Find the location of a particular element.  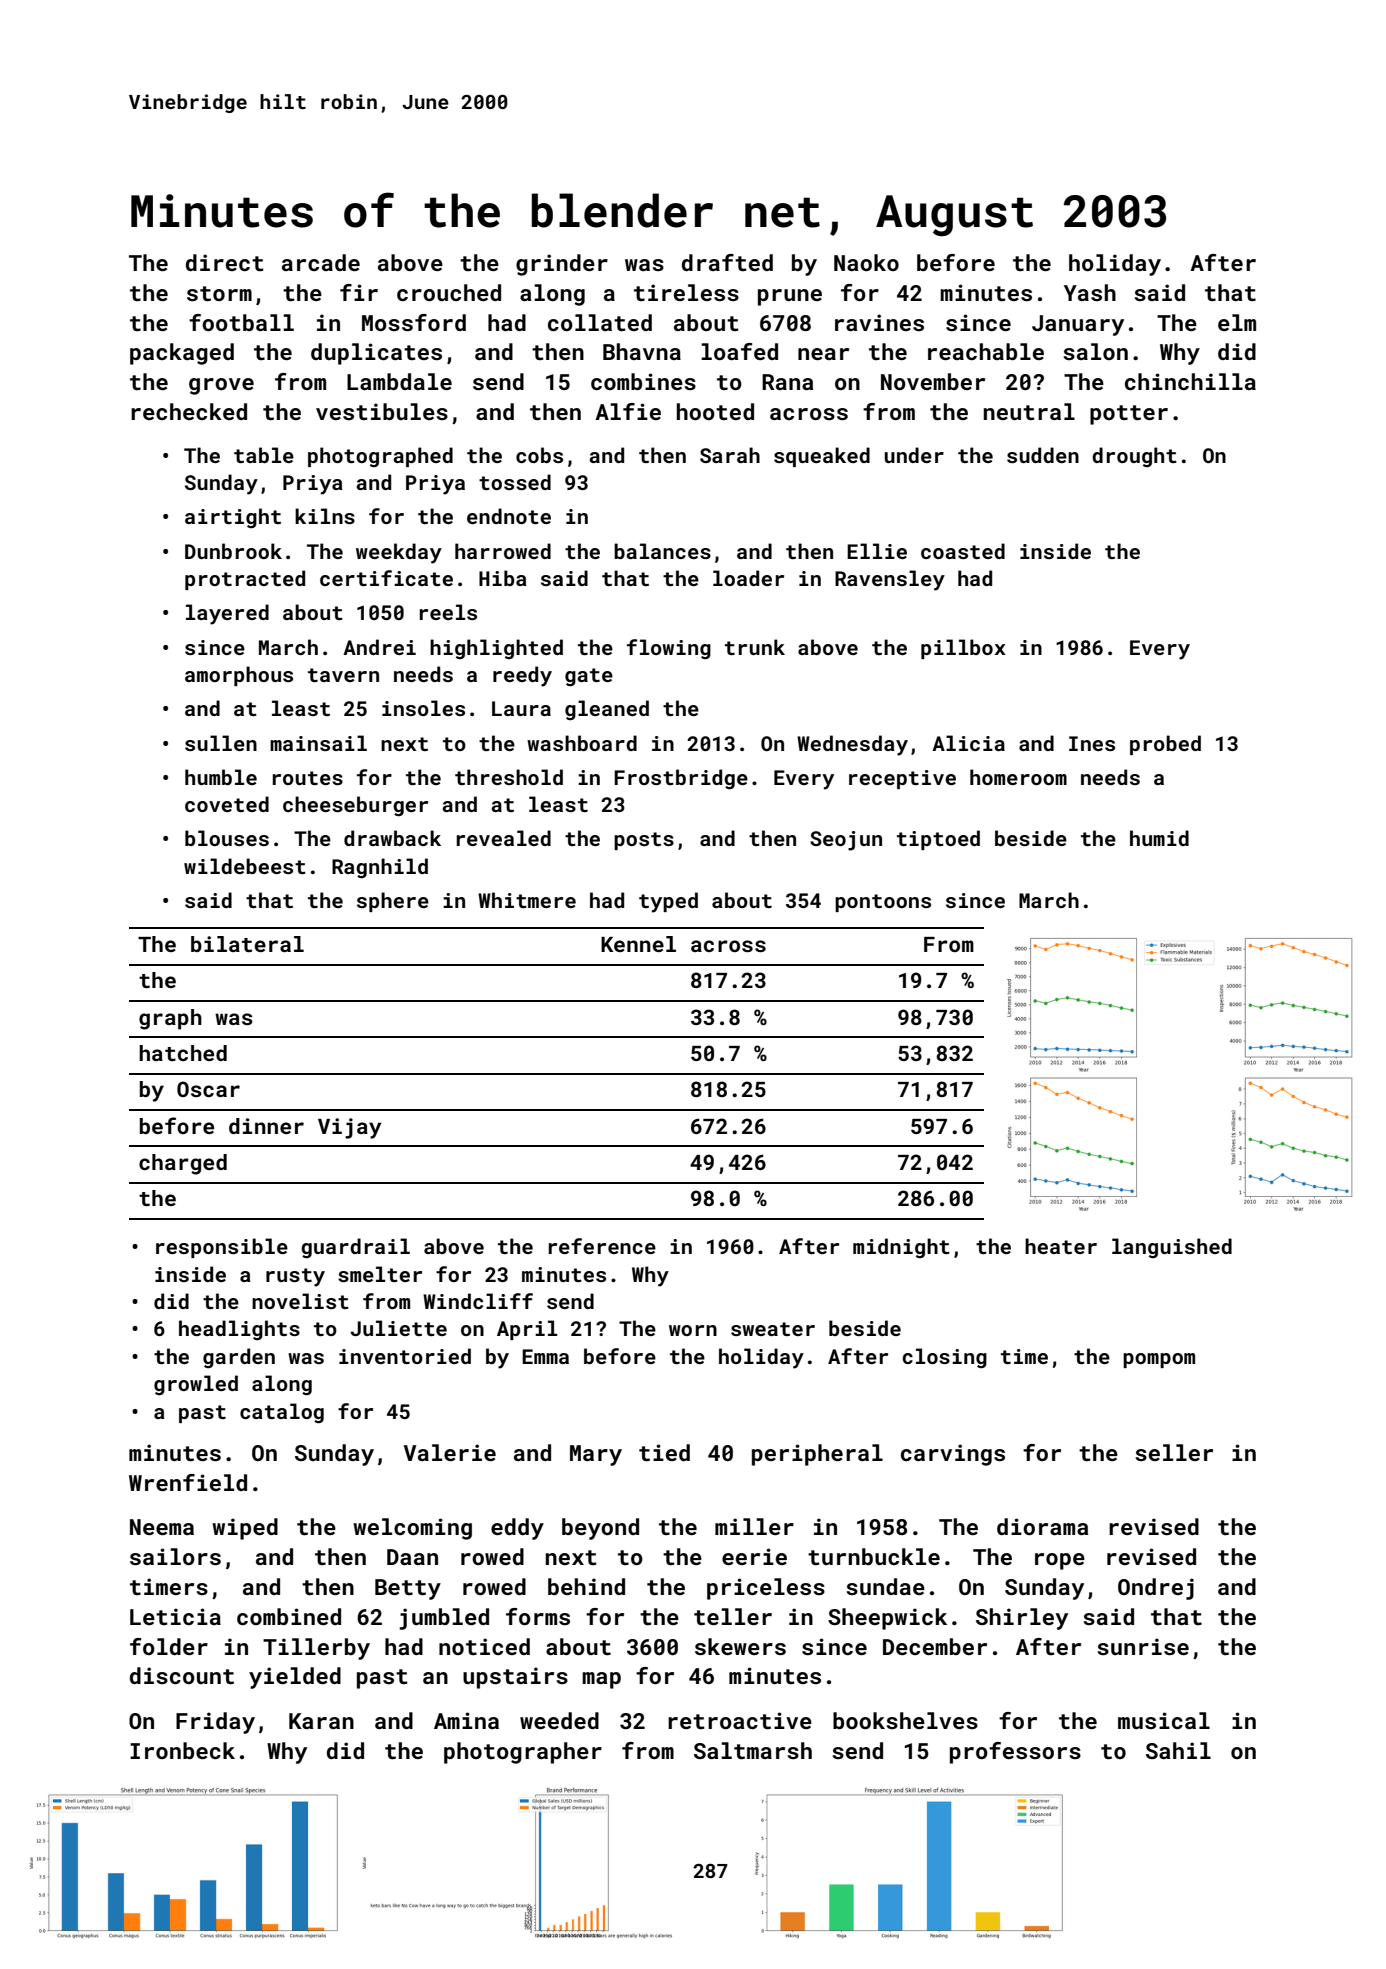

sweater is located at coordinates (773, 1329).
